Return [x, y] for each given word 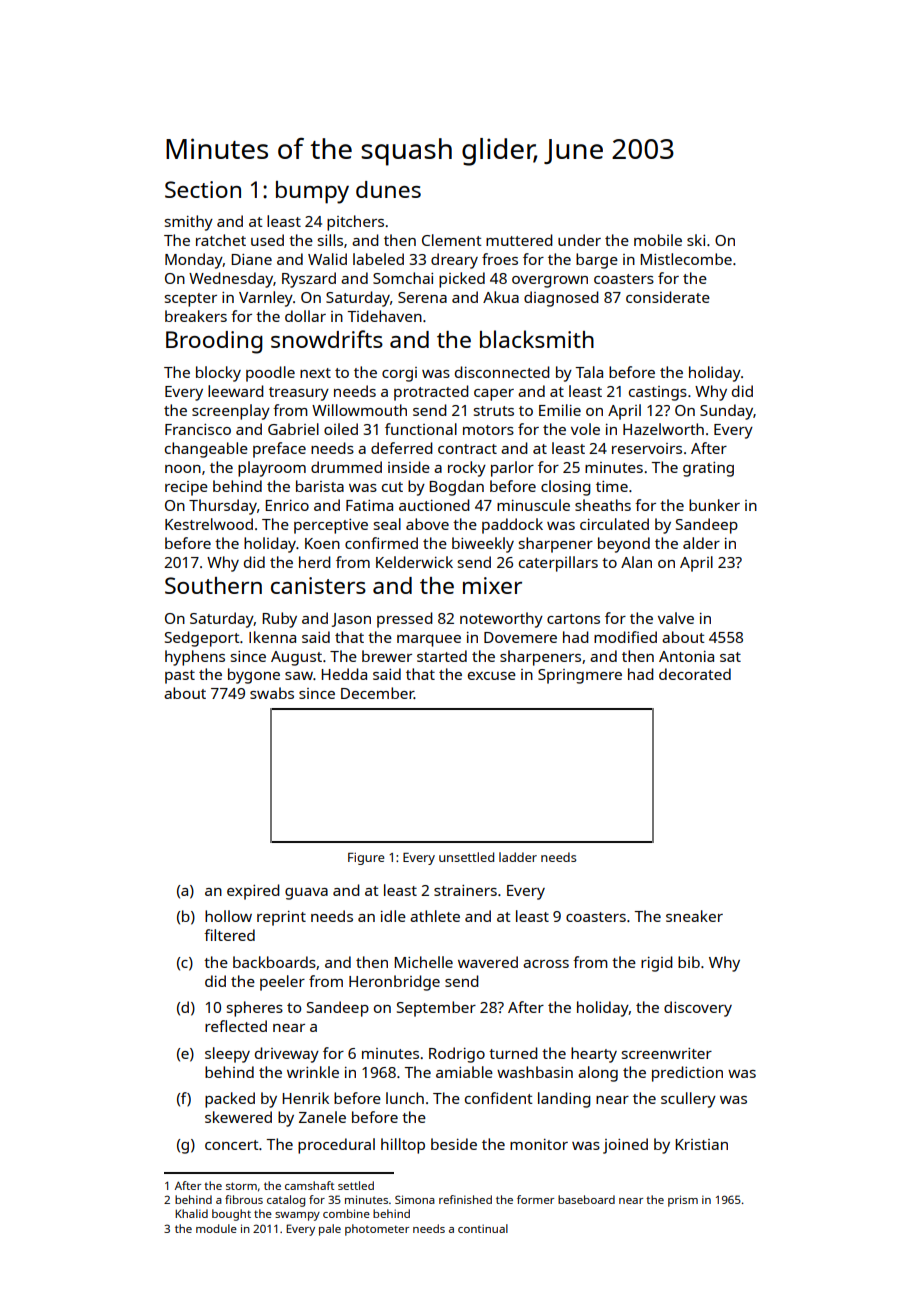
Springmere [580, 676]
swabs [272, 693]
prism [683, 1201]
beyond [624, 545]
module [216, 1228]
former [535, 1199]
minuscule [533, 505]
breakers [196, 316]
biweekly [483, 545]
